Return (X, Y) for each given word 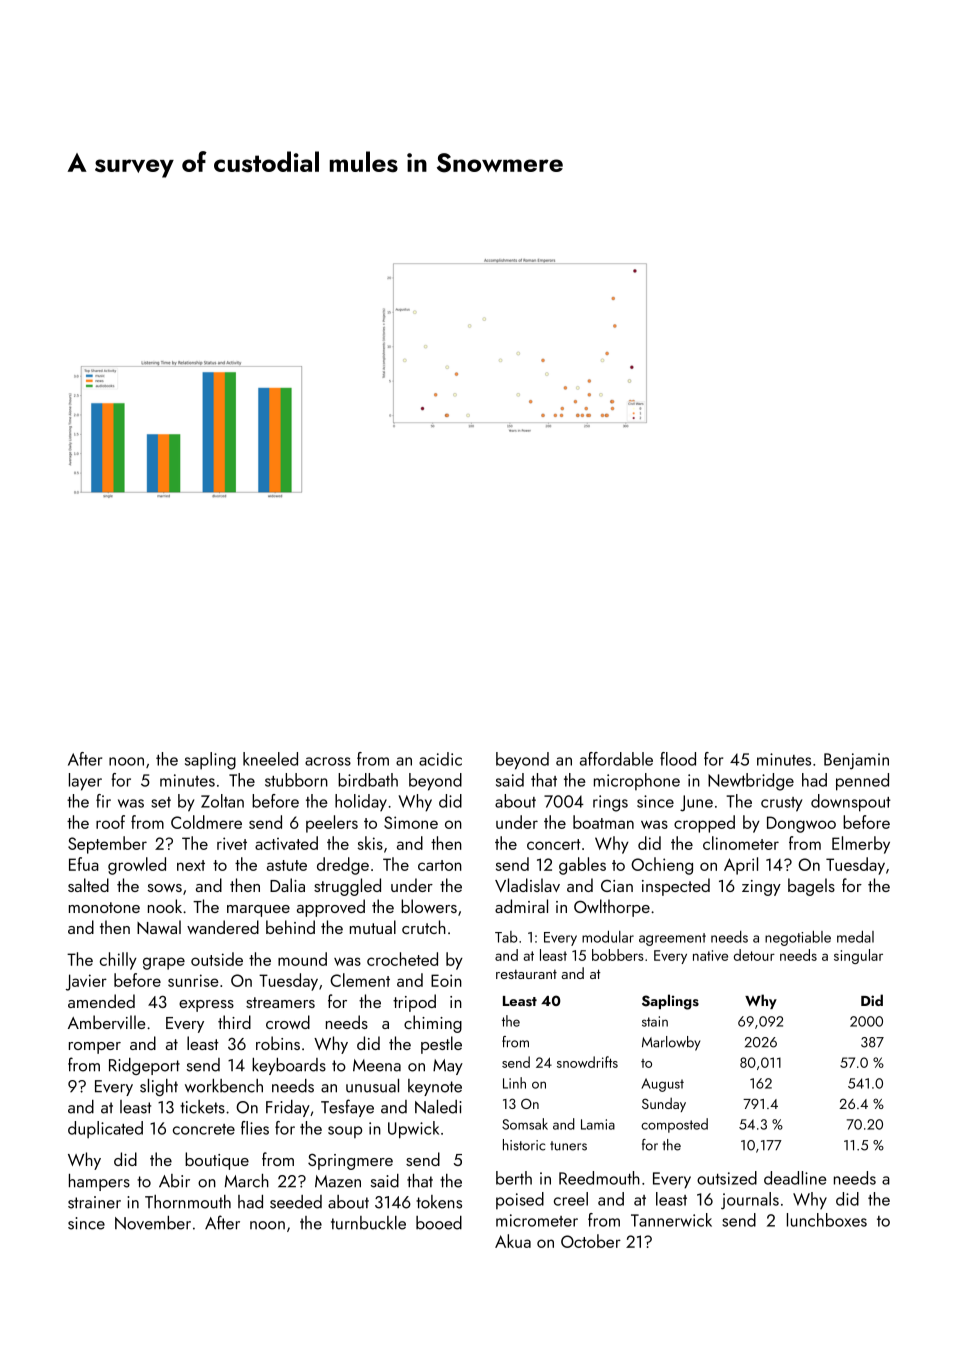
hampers (99, 1182)
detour (754, 955)
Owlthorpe (612, 908)
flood (678, 759)
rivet (232, 843)
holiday (361, 803)
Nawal (159, 927)
